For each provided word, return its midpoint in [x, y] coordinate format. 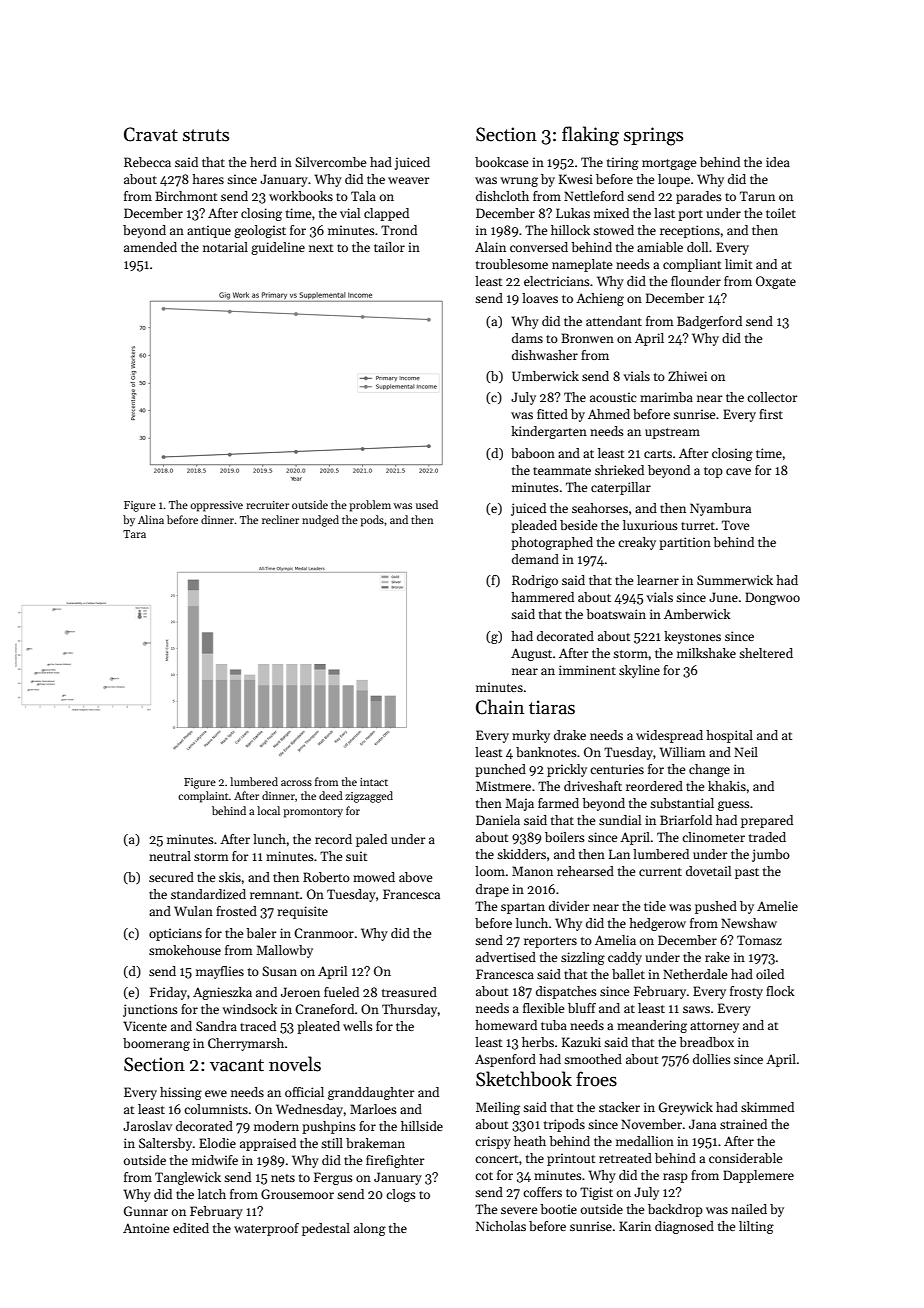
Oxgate [776, 282]
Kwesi [576, 179]
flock [780, 991]
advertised [506, 957]
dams [527, 338]
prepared [767, 821]
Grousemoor [297, 1194]
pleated [318, 1027]
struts [206, 135]
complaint [203, 797]
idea [778, 162]
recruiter [267, 505]
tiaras [552, 707]
